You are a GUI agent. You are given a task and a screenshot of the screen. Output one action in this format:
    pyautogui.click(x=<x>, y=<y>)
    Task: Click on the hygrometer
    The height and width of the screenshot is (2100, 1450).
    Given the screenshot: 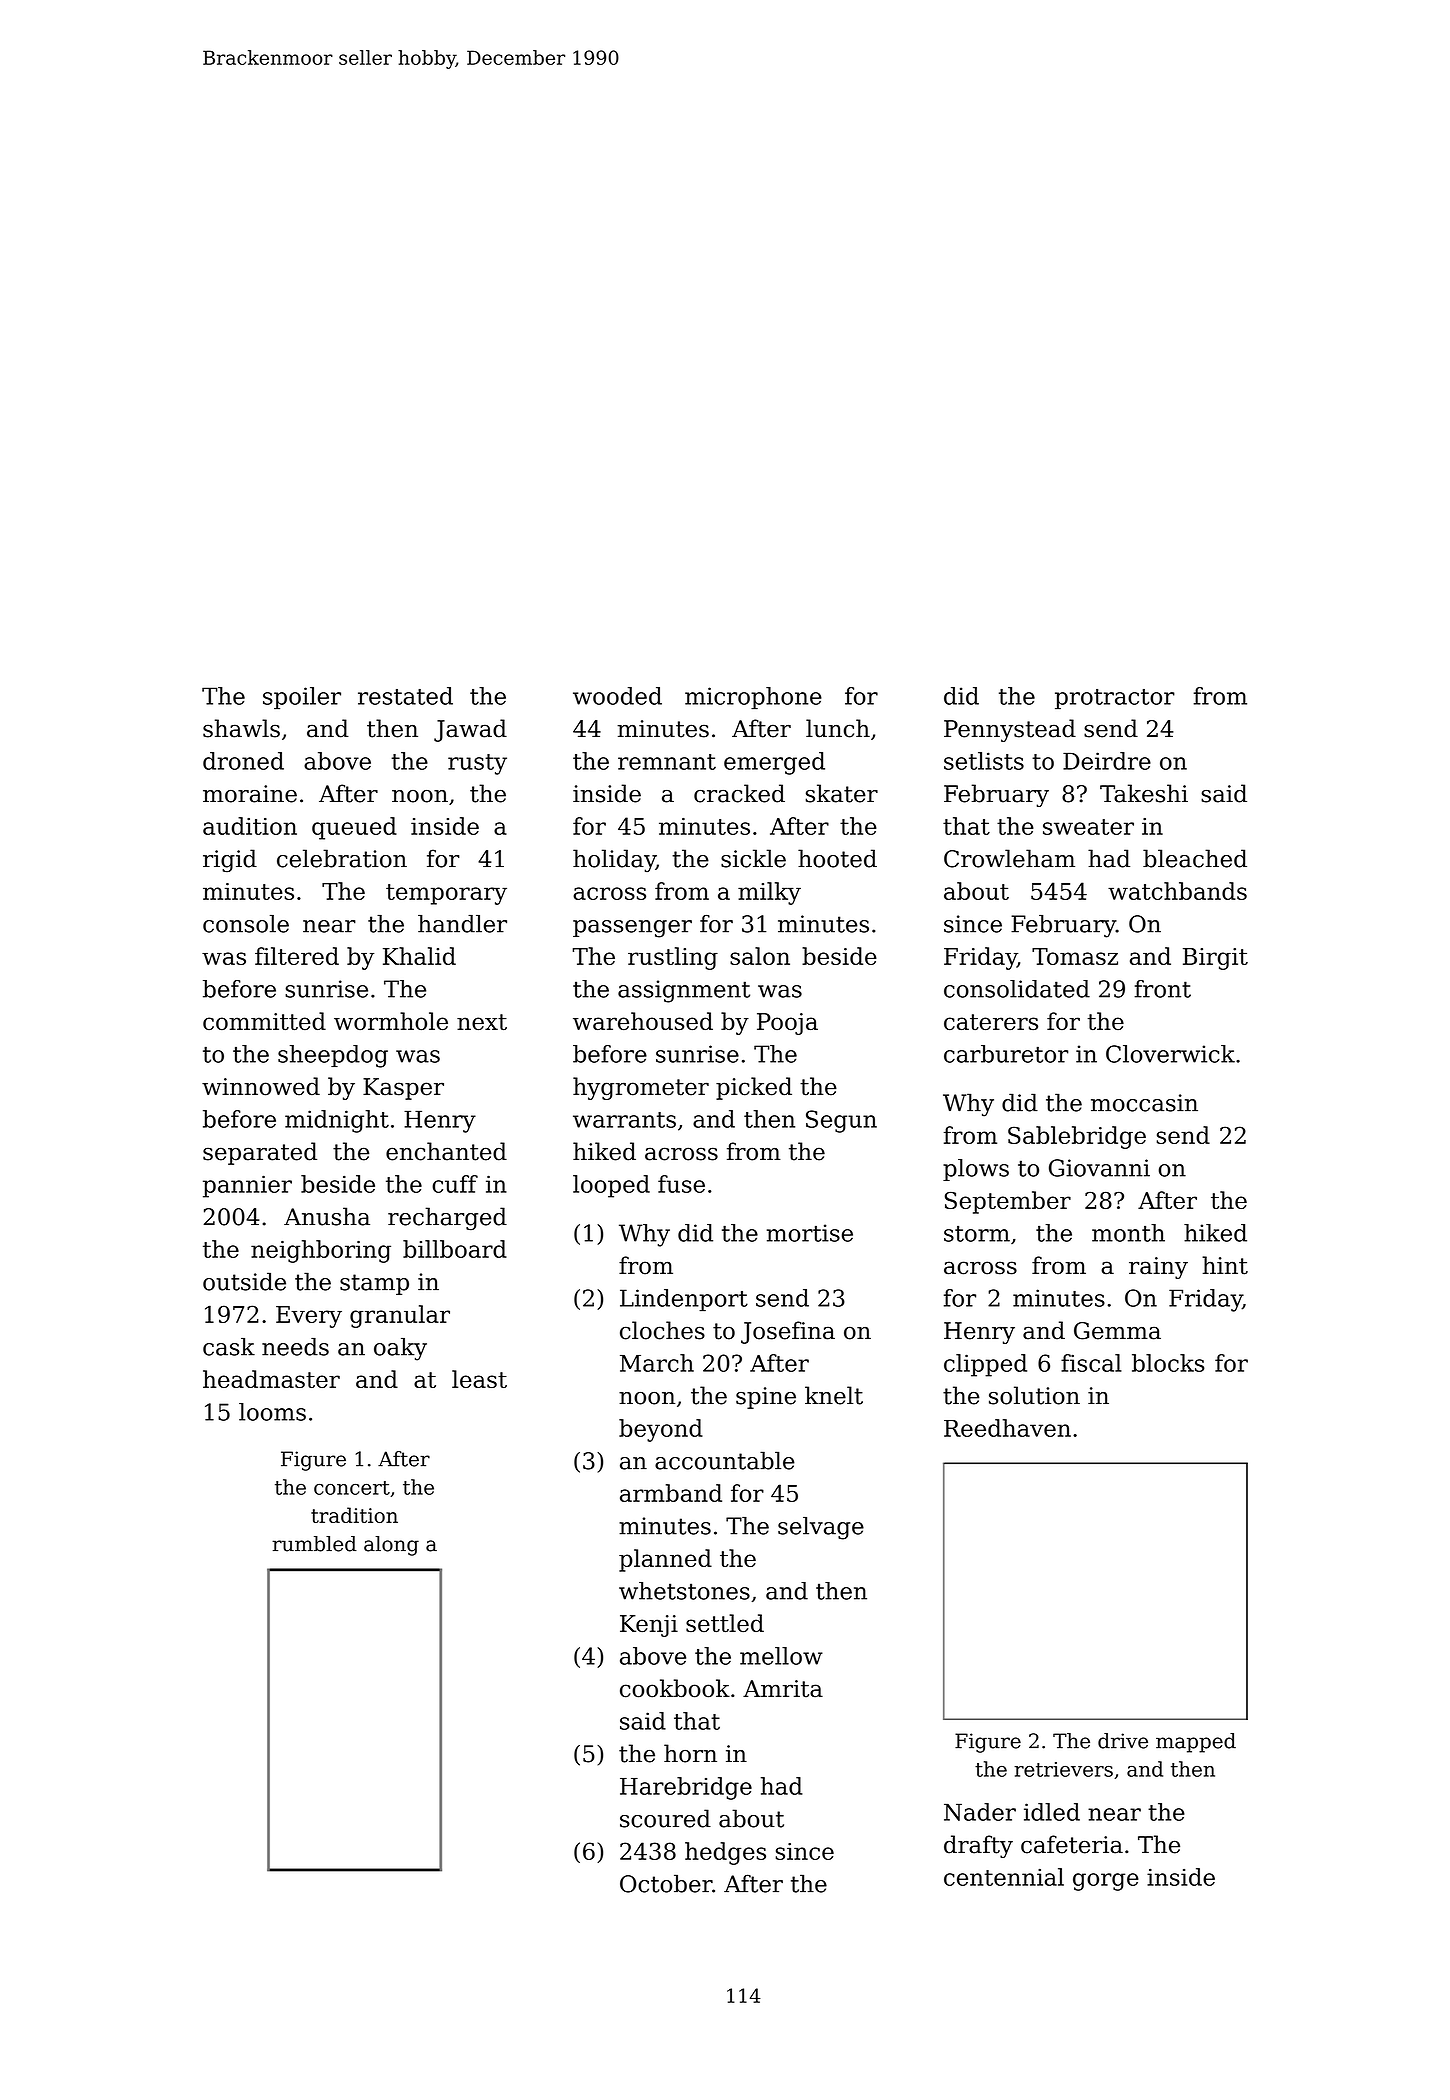 What is the action you would take?
    pyautogui.click(x=641, y=1088)
